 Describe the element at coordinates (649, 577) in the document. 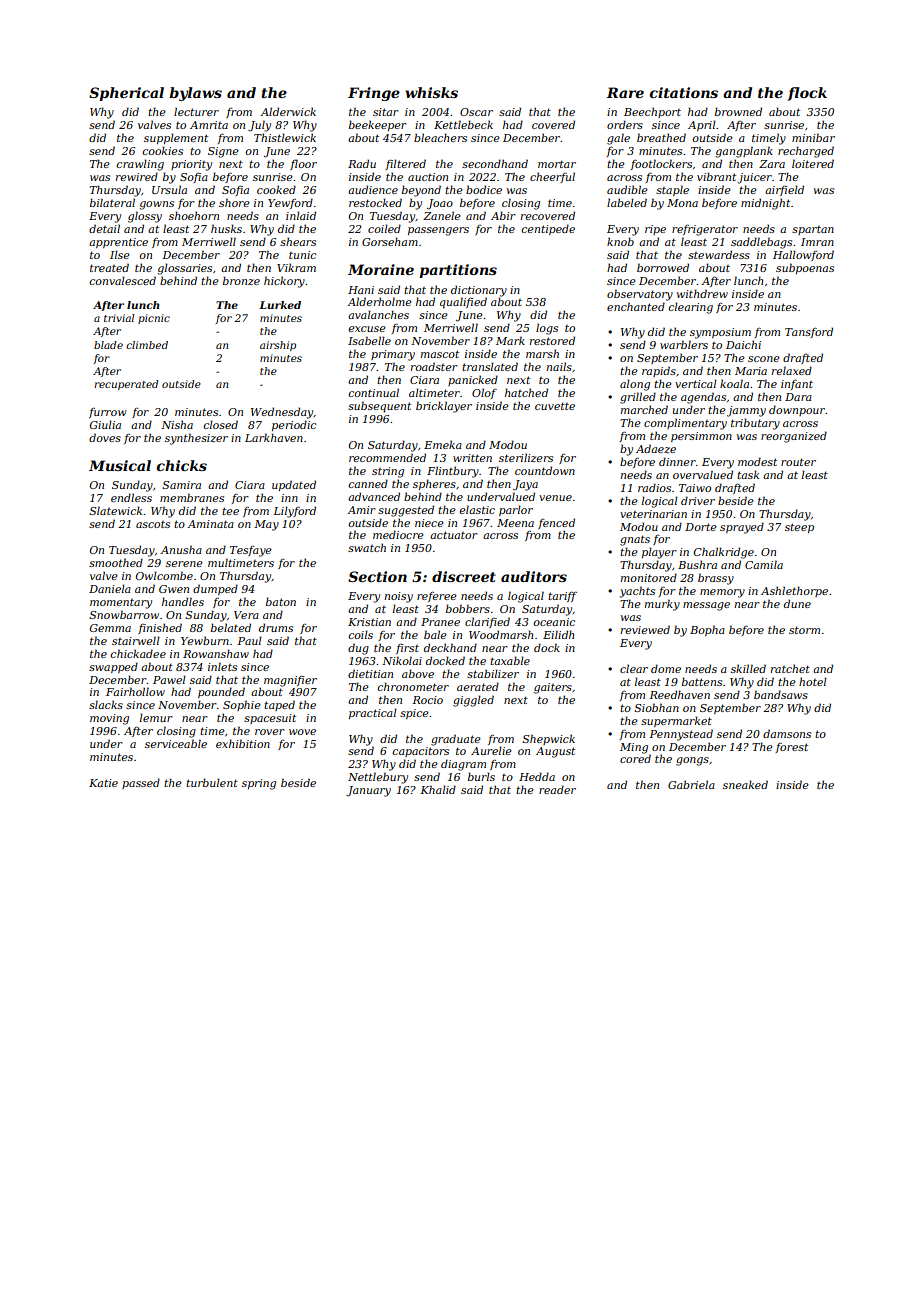

I see `monitored` at that location.
